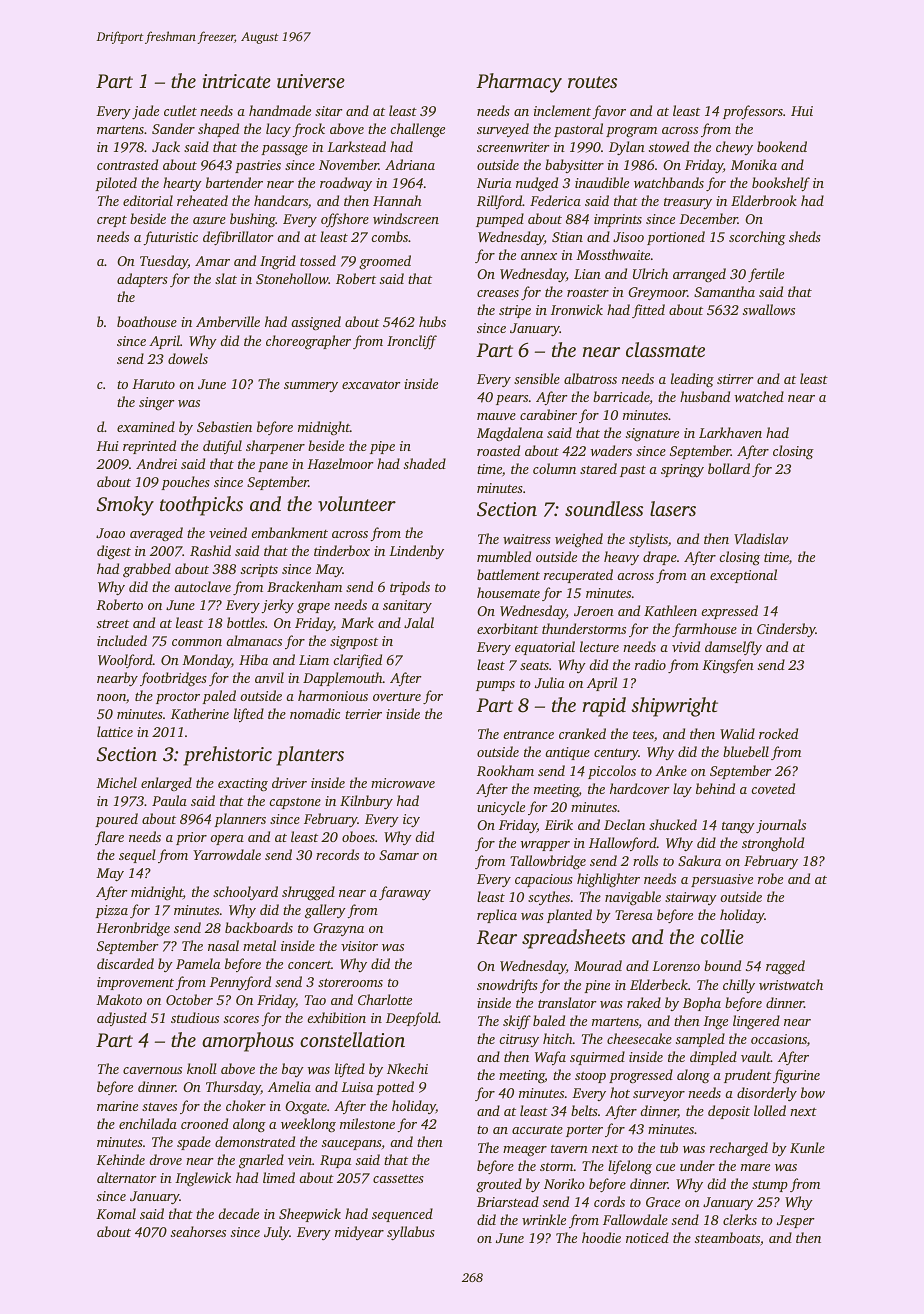  I want to click on included, so click(122, 640).
